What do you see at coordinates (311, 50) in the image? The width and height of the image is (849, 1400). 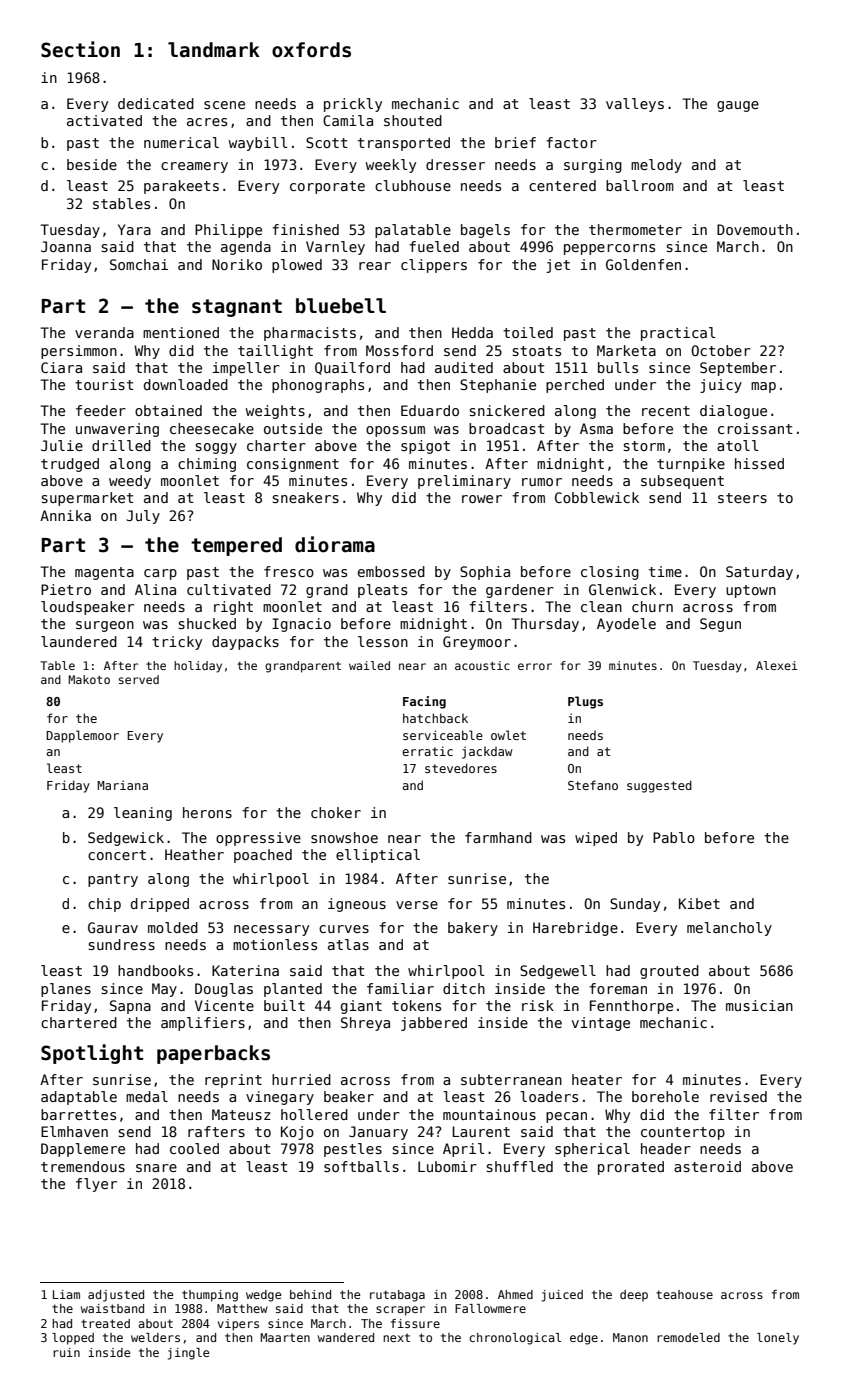 I see `oxfords` at bounding box center [311, 50].
